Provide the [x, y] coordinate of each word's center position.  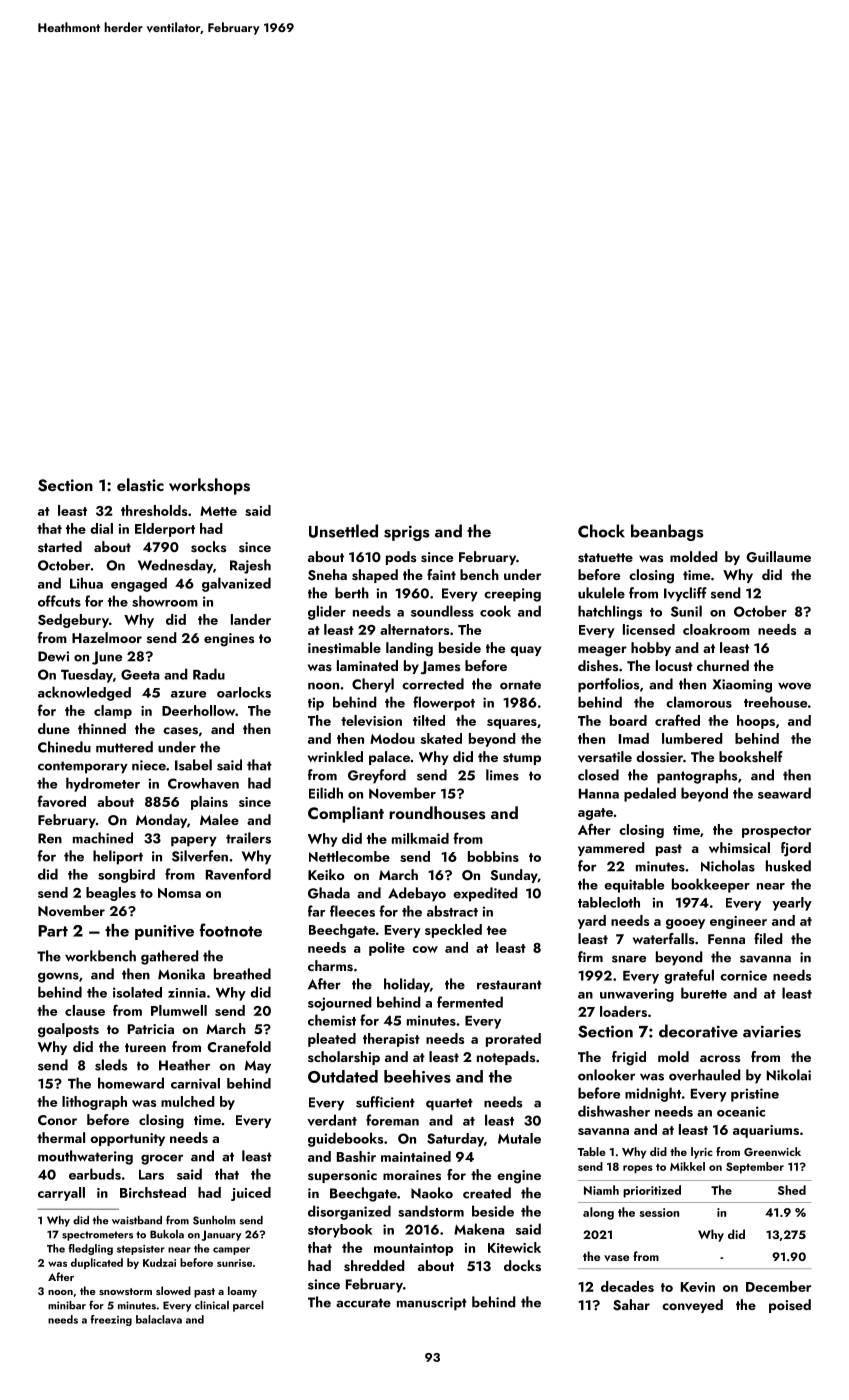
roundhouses [437, 813]
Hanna [599, 794]
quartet [449, 1104]
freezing [111, 1320]
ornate [520, 685]
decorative [698, 1031]
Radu [209, 674]
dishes [598, 666]
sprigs [406, 533]
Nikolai [789, 1075]
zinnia [187, 993]
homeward [131, 1083]
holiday [407, 985]
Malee [219, 819]
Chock [601, 531]
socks [208, 547]
